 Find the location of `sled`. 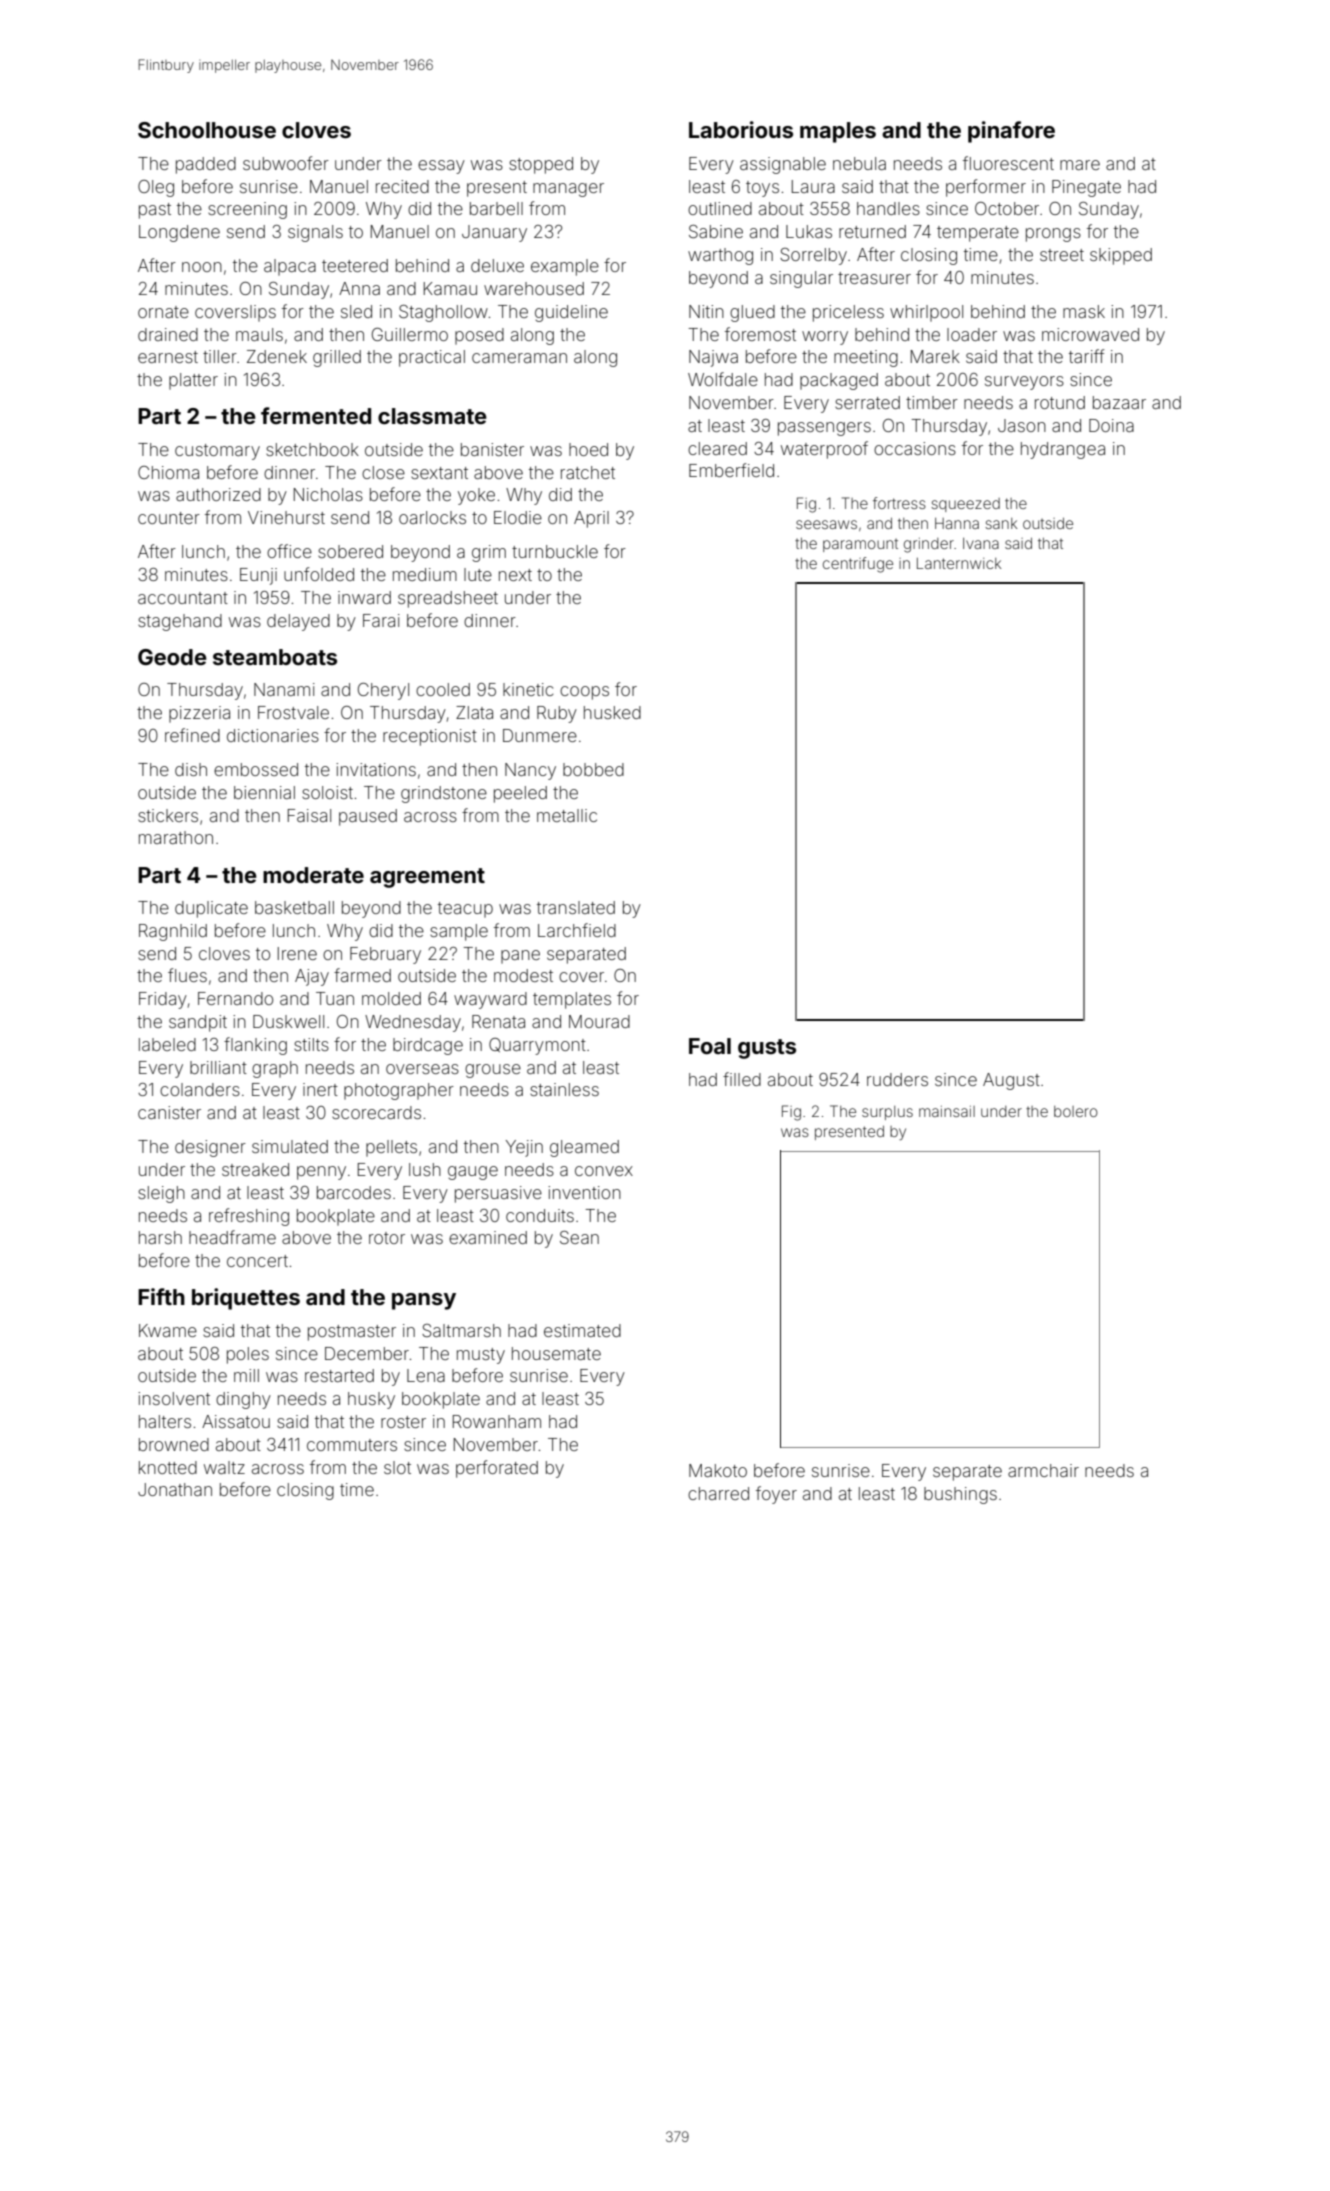

sled is located at coordinates (356, 311).
